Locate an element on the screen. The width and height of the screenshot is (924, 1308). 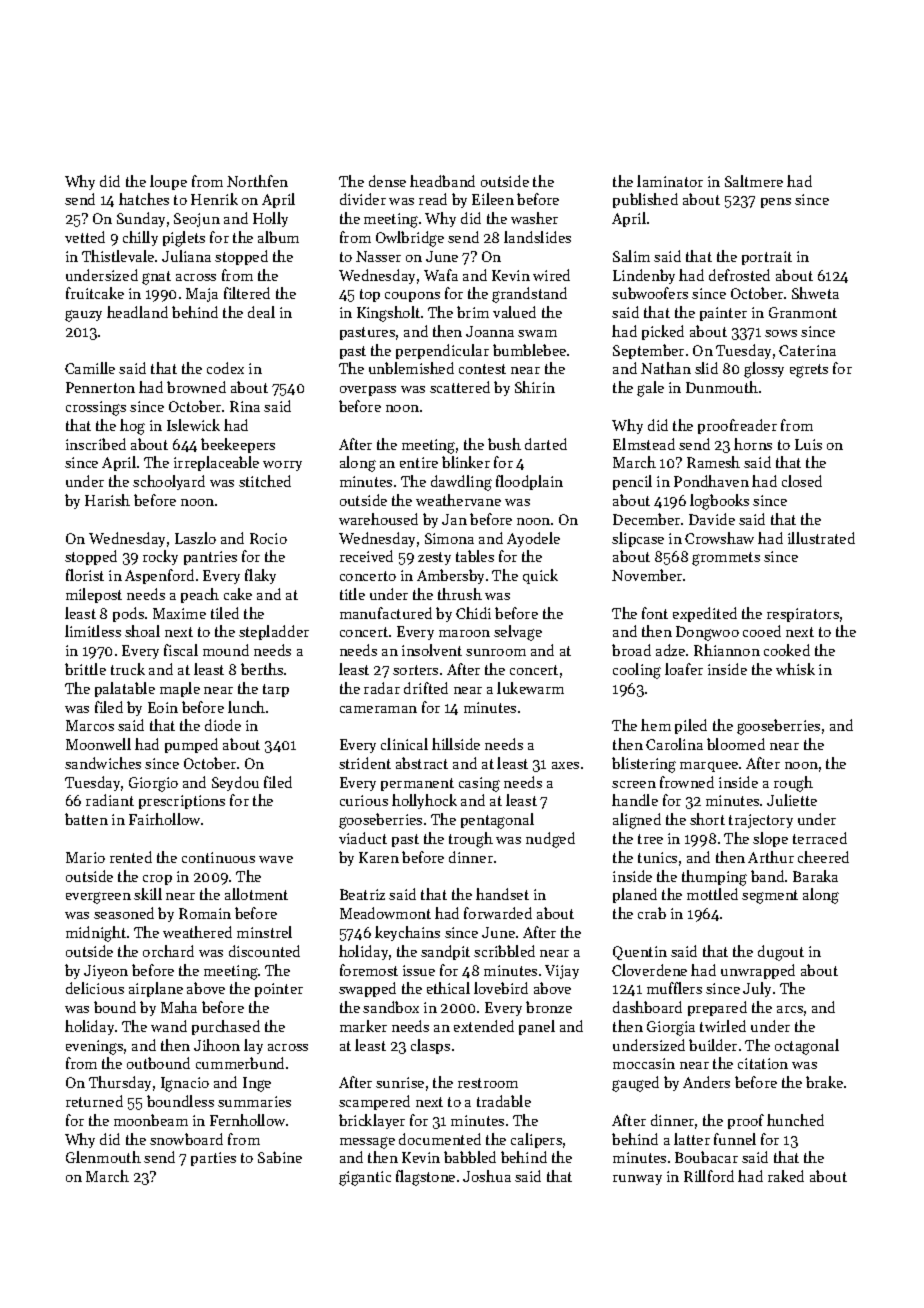
Saltmere is located at coordinates (754, 181).
